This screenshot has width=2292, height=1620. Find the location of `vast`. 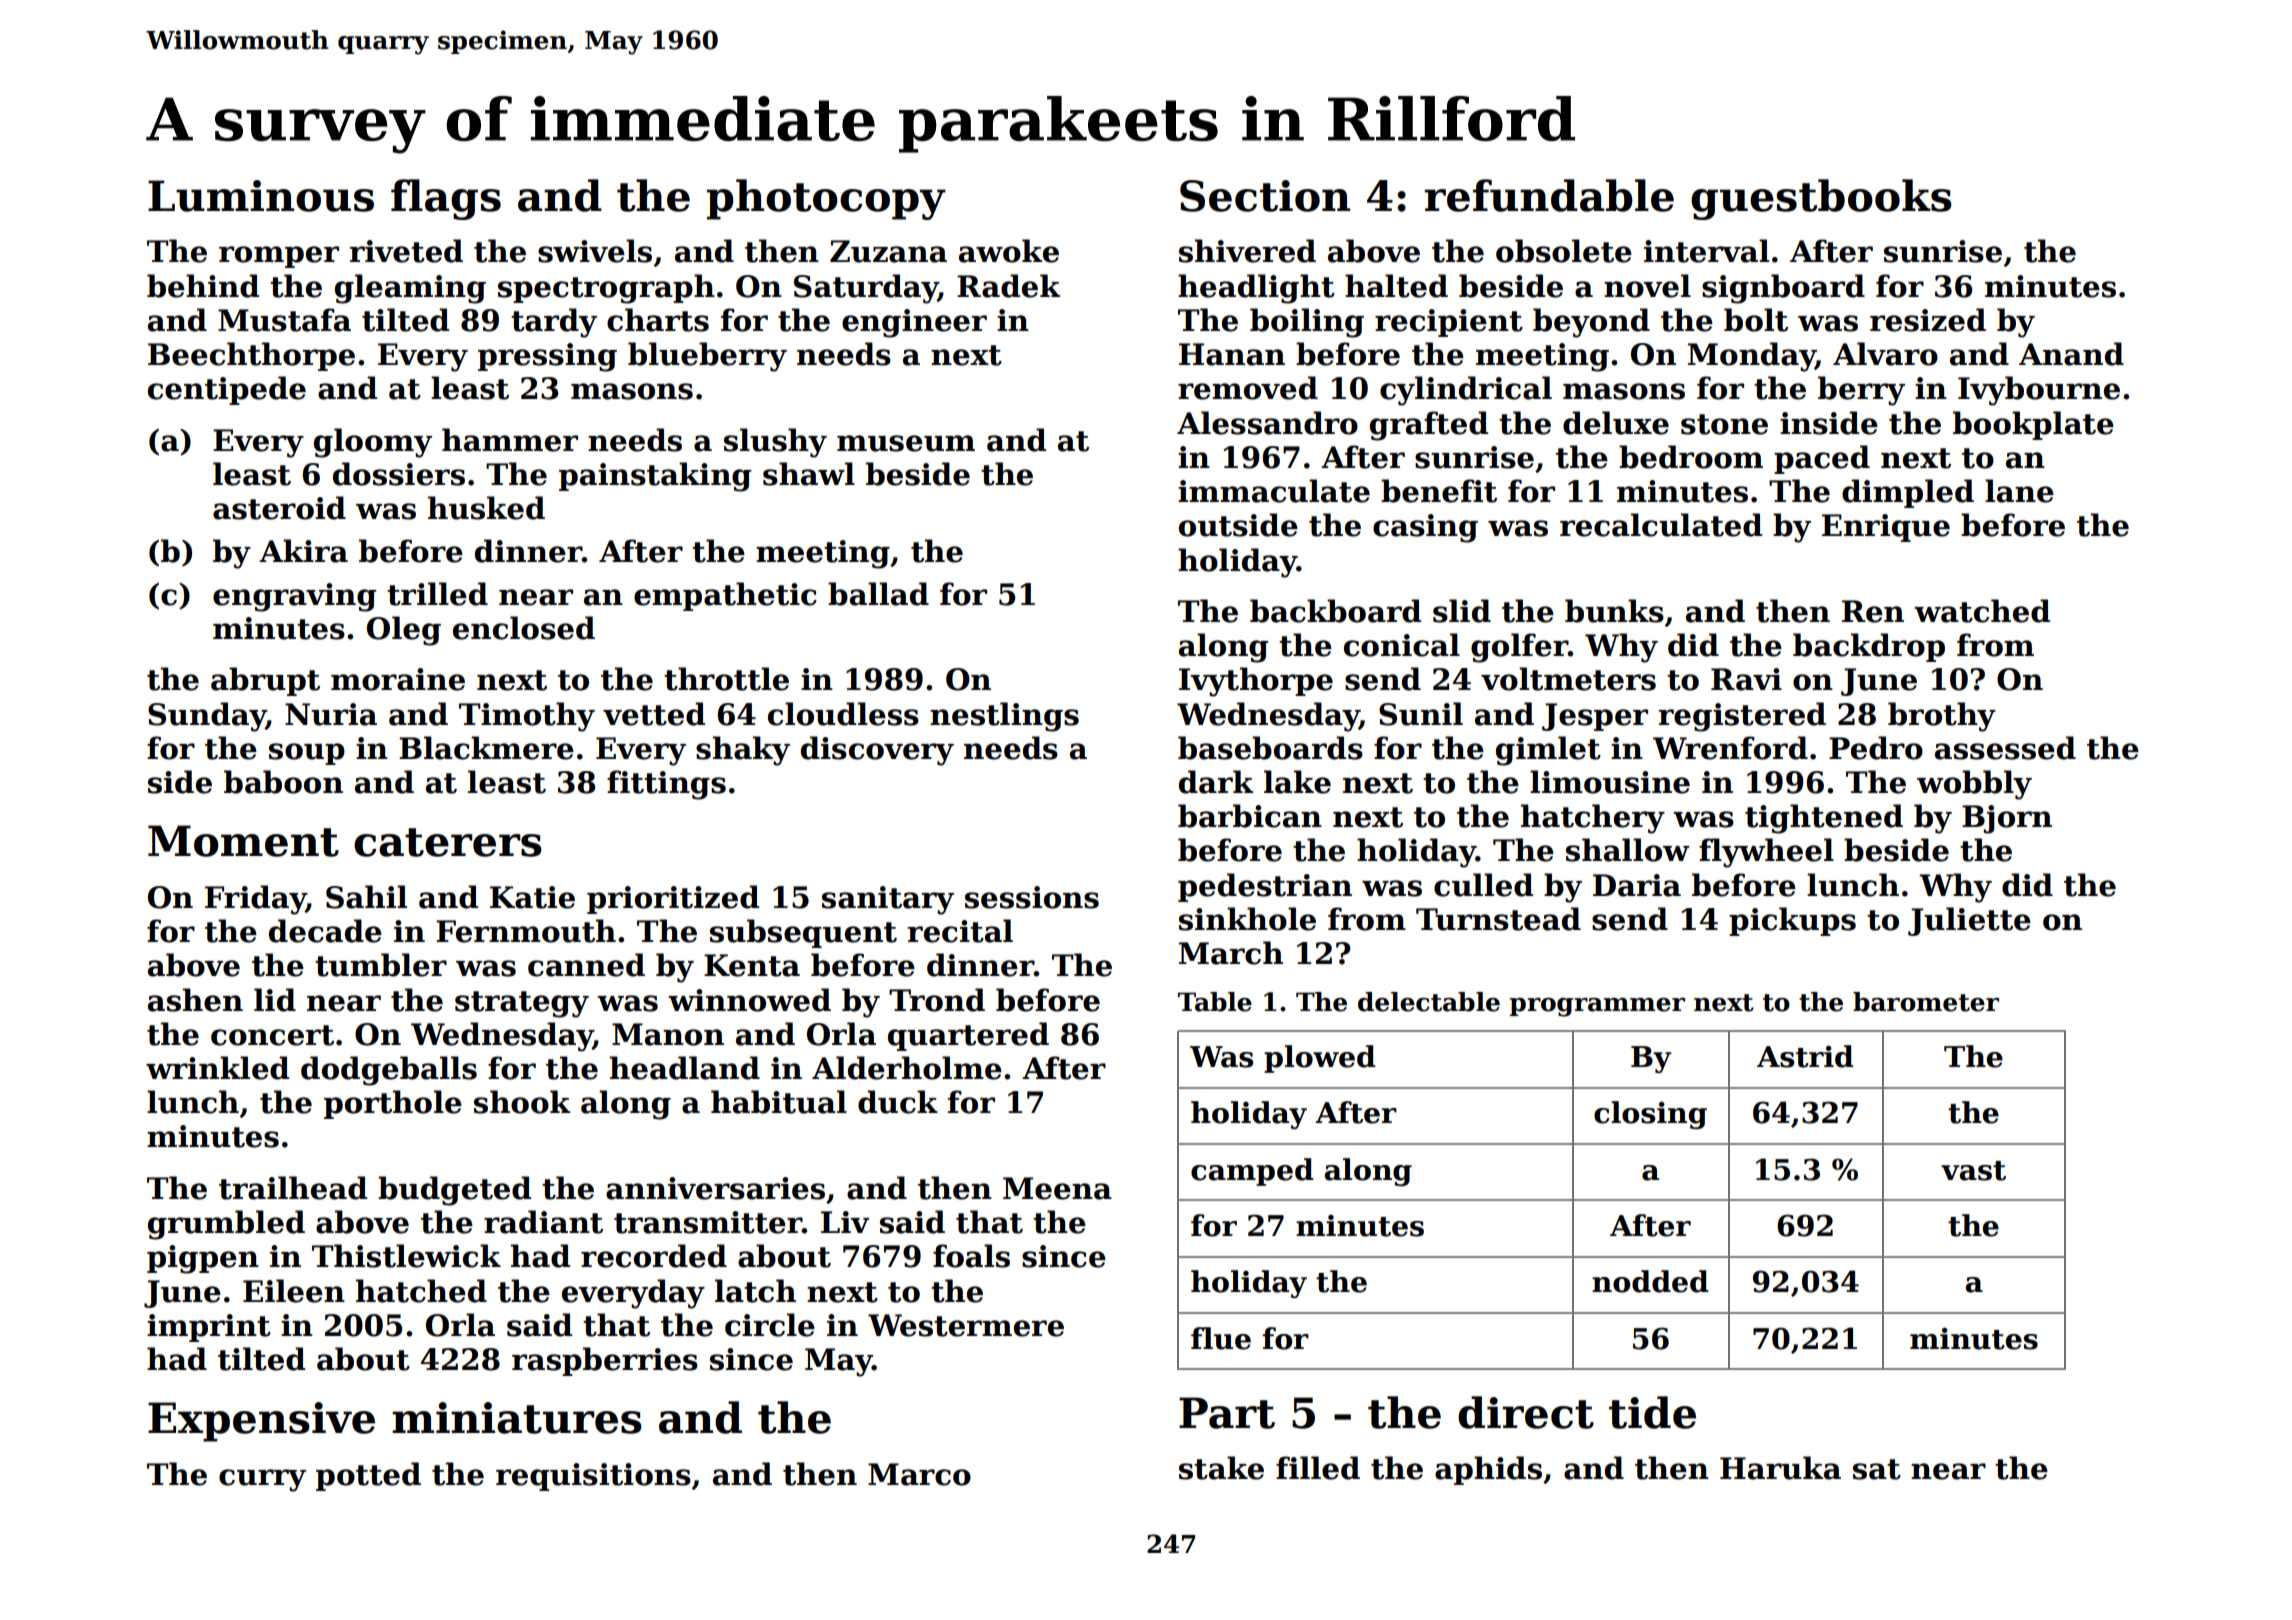

vast is located at coordinates (1973, 1171).
